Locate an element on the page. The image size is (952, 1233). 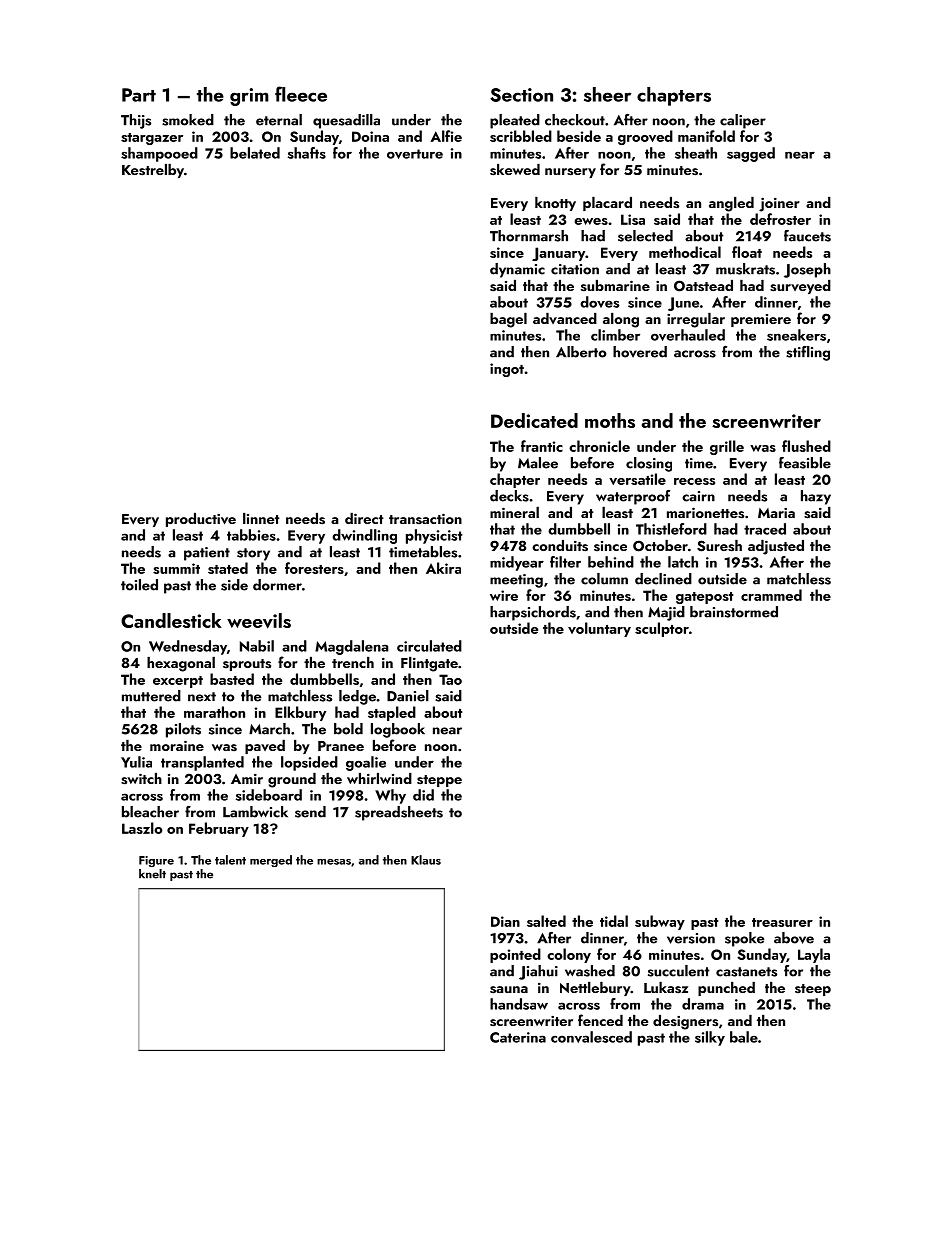
knelt is located at coordinates (152, 874).
